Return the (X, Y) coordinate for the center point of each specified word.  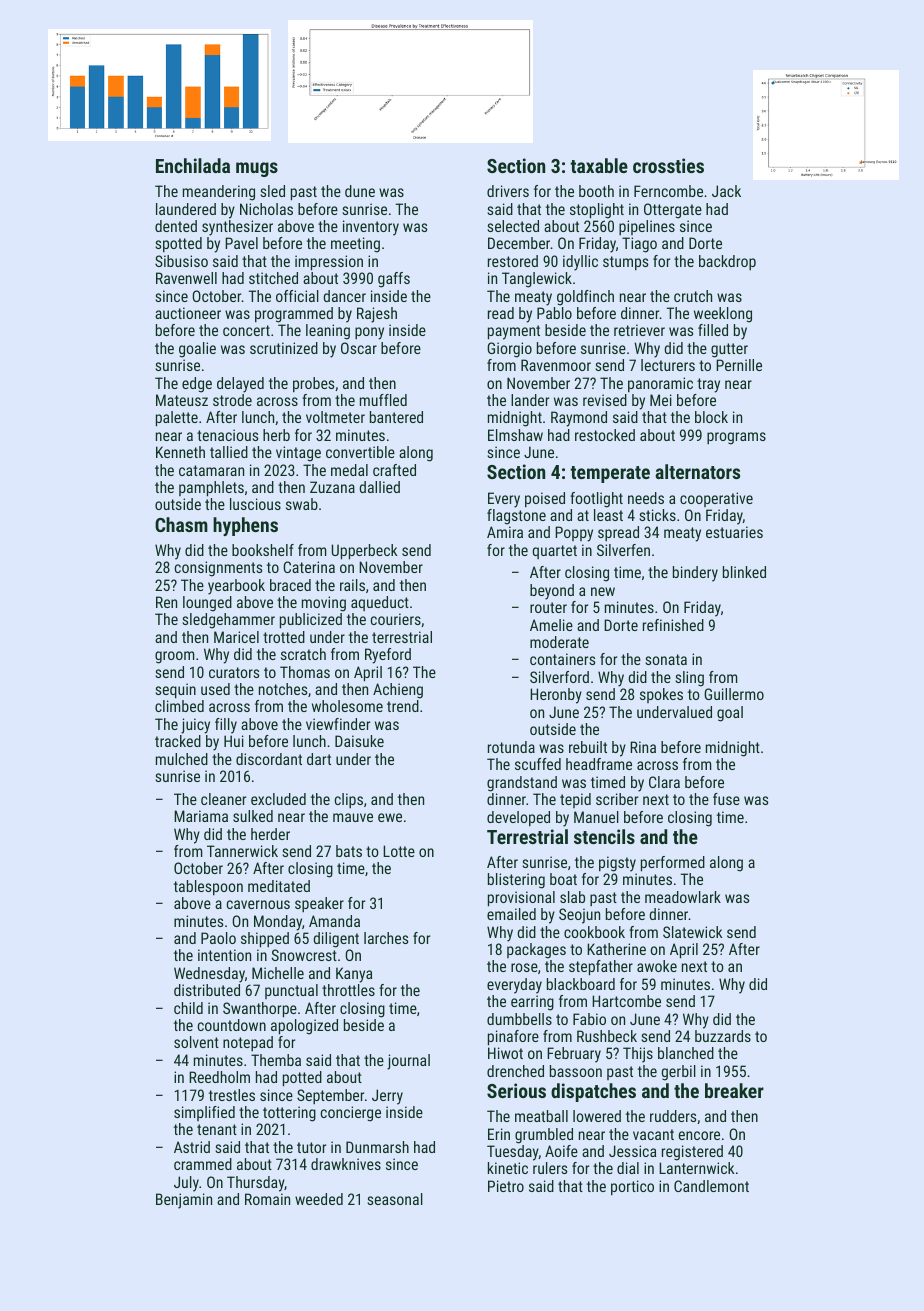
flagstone (516, 517)
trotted (284, 637)
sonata (666, 659)
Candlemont (711, 1186)
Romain (267, 1199)
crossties (668, 165)
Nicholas (266, 209)
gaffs (394, 280)
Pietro (506, 1186)
